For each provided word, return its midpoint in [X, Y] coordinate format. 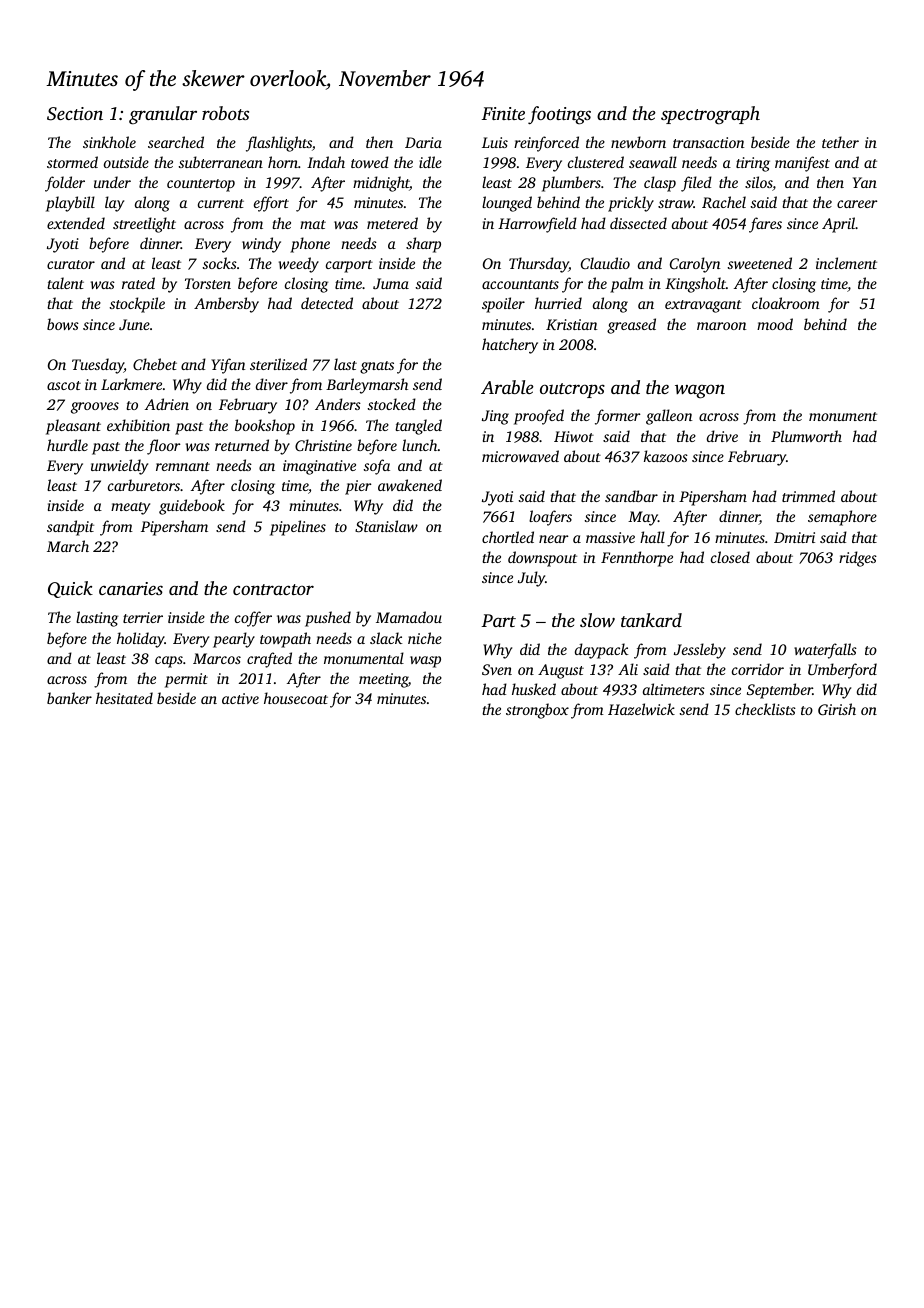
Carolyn [695, 265]
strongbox [537, 711]
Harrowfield [537, 225]
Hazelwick [641, 709]
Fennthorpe [637, 559]
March [68, 546]
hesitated [124, 698]
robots [225, 113]
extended [76, 223]
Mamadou [409, 617]
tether [840, 142]
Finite [503, 113]
